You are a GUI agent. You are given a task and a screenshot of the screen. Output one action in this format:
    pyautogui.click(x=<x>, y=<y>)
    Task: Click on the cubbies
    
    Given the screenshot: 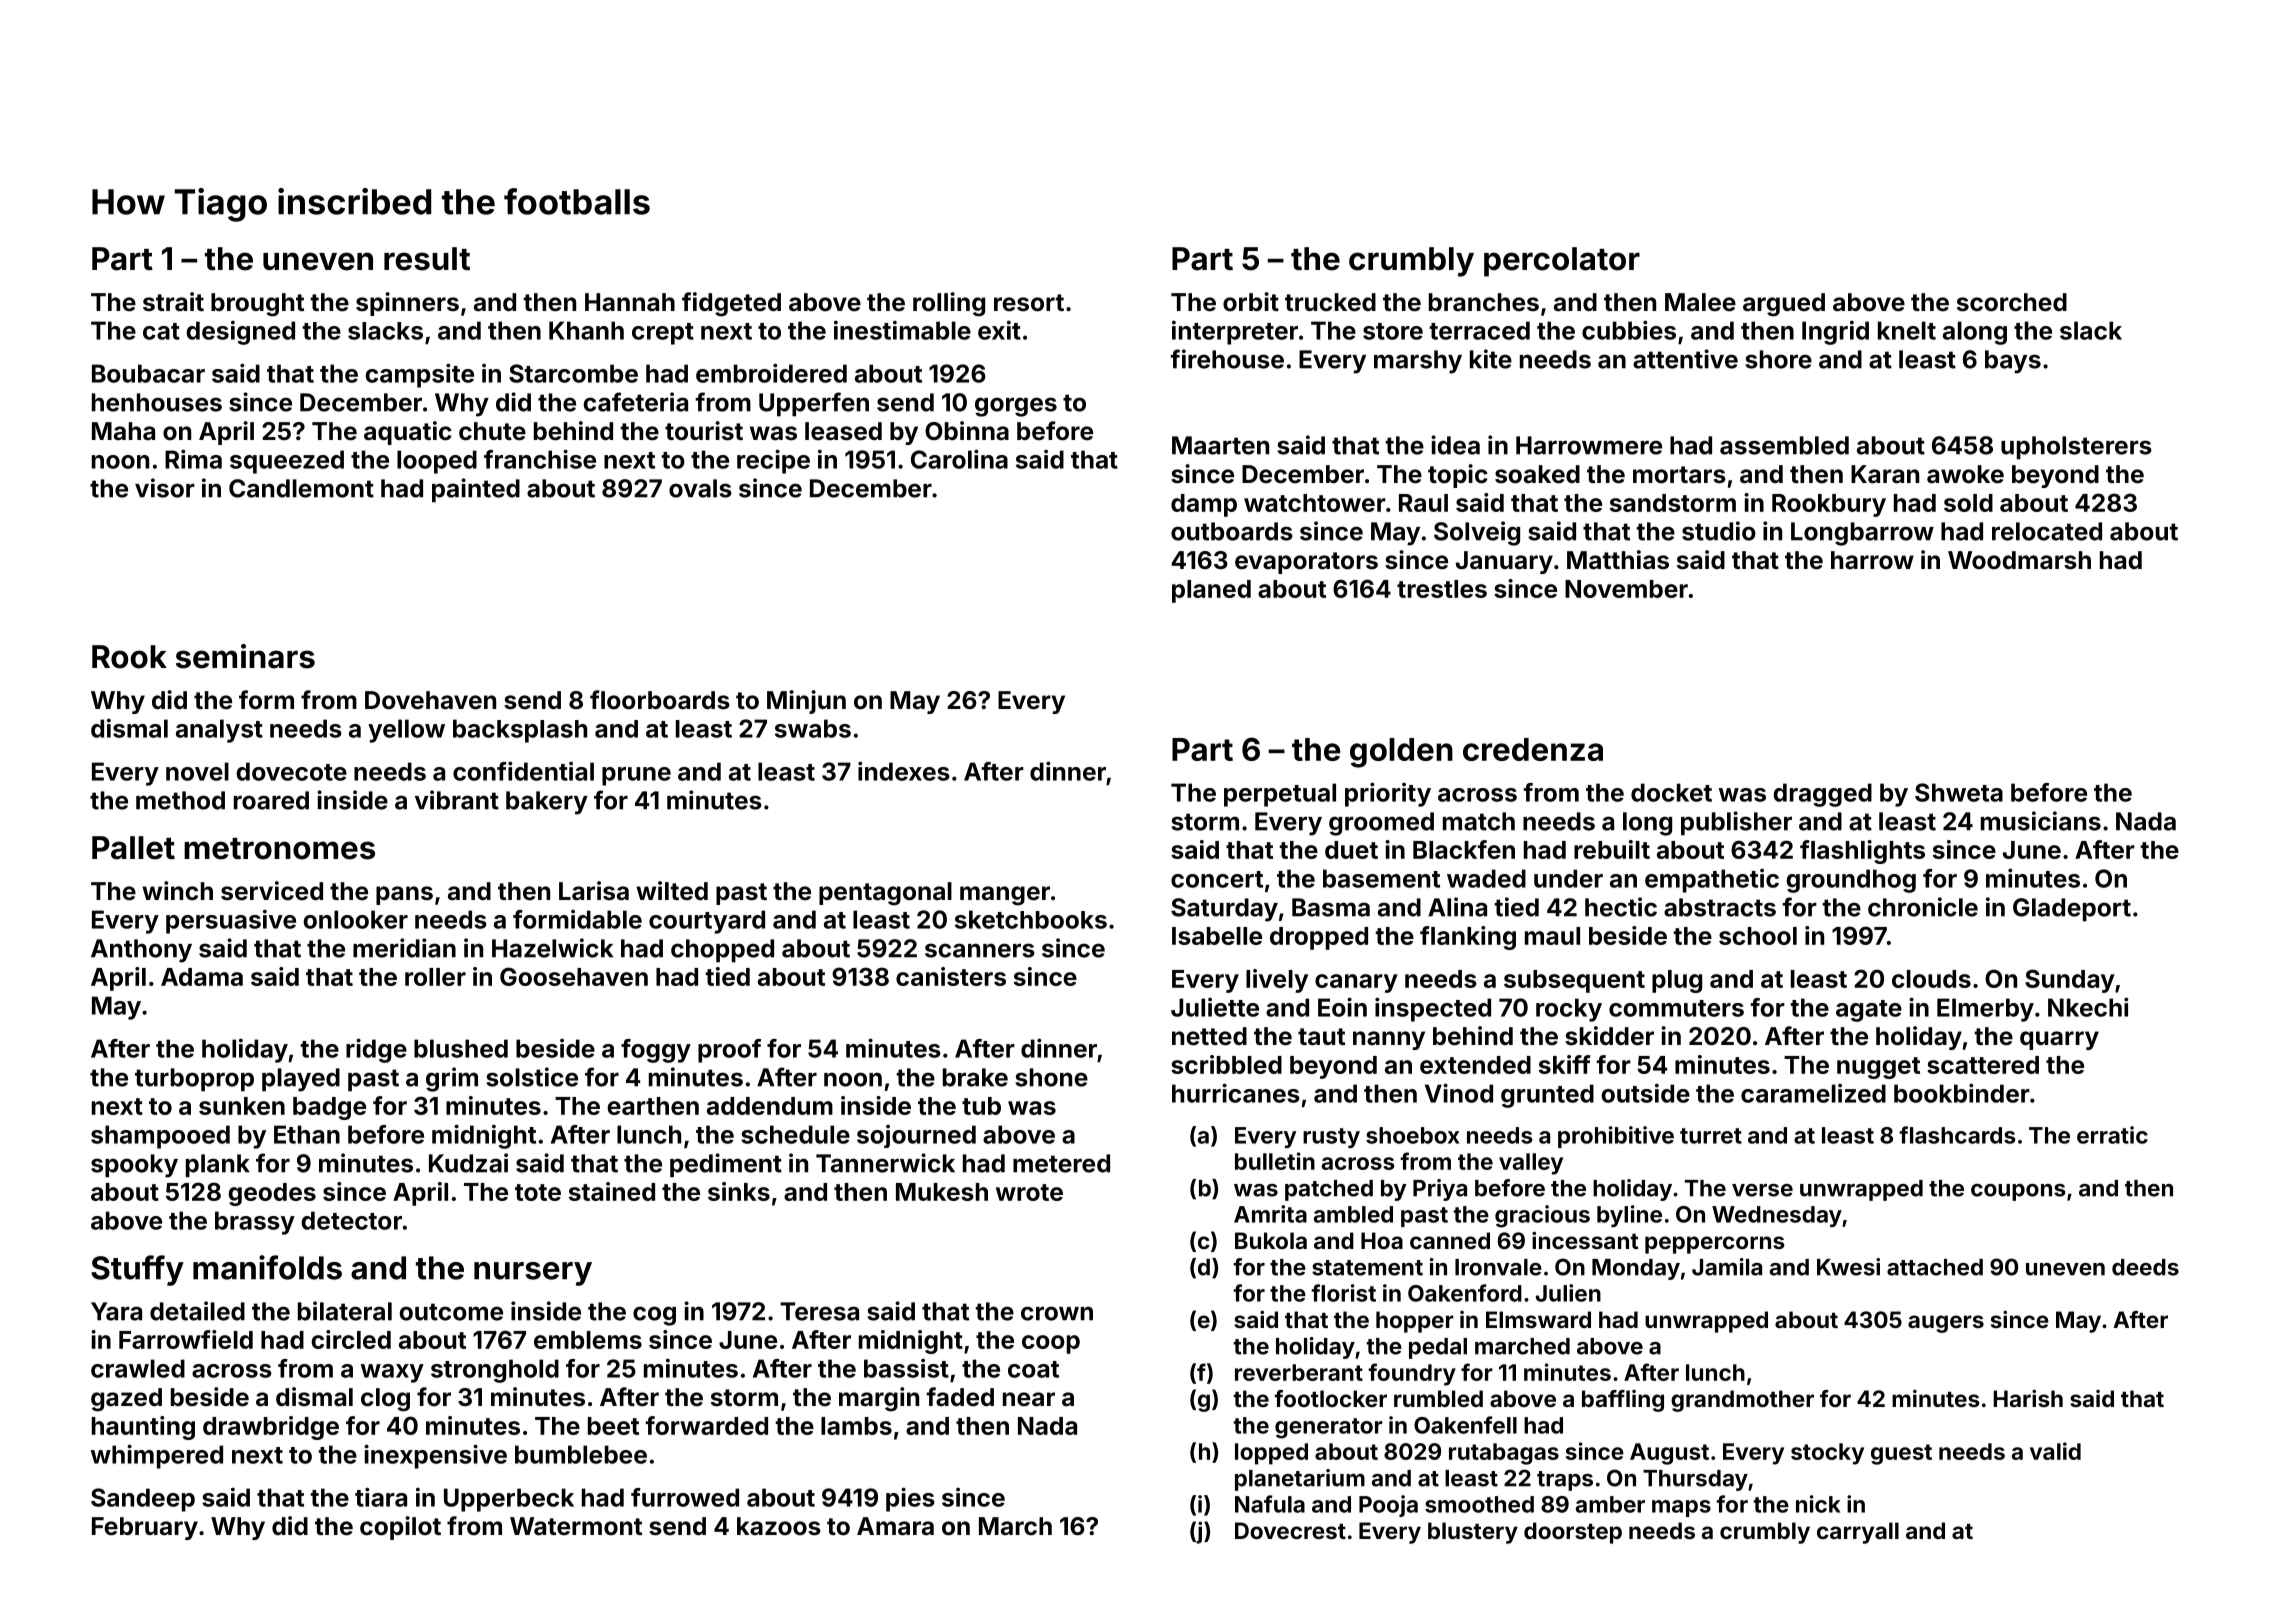 What is the action you would take?
    pyautogui.click(x=1629, y=330)
